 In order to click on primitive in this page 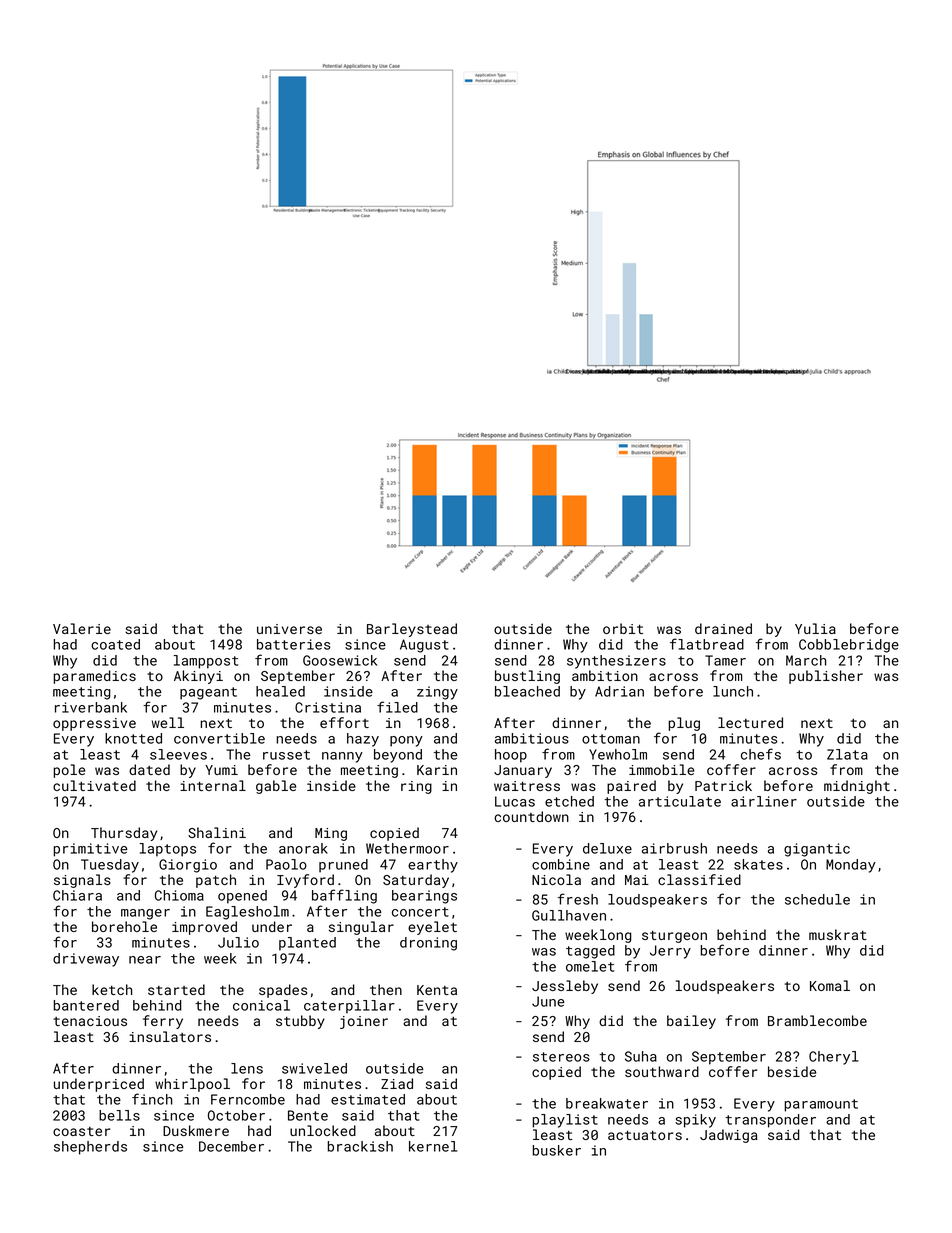, I will do `click(90, 850)`.
